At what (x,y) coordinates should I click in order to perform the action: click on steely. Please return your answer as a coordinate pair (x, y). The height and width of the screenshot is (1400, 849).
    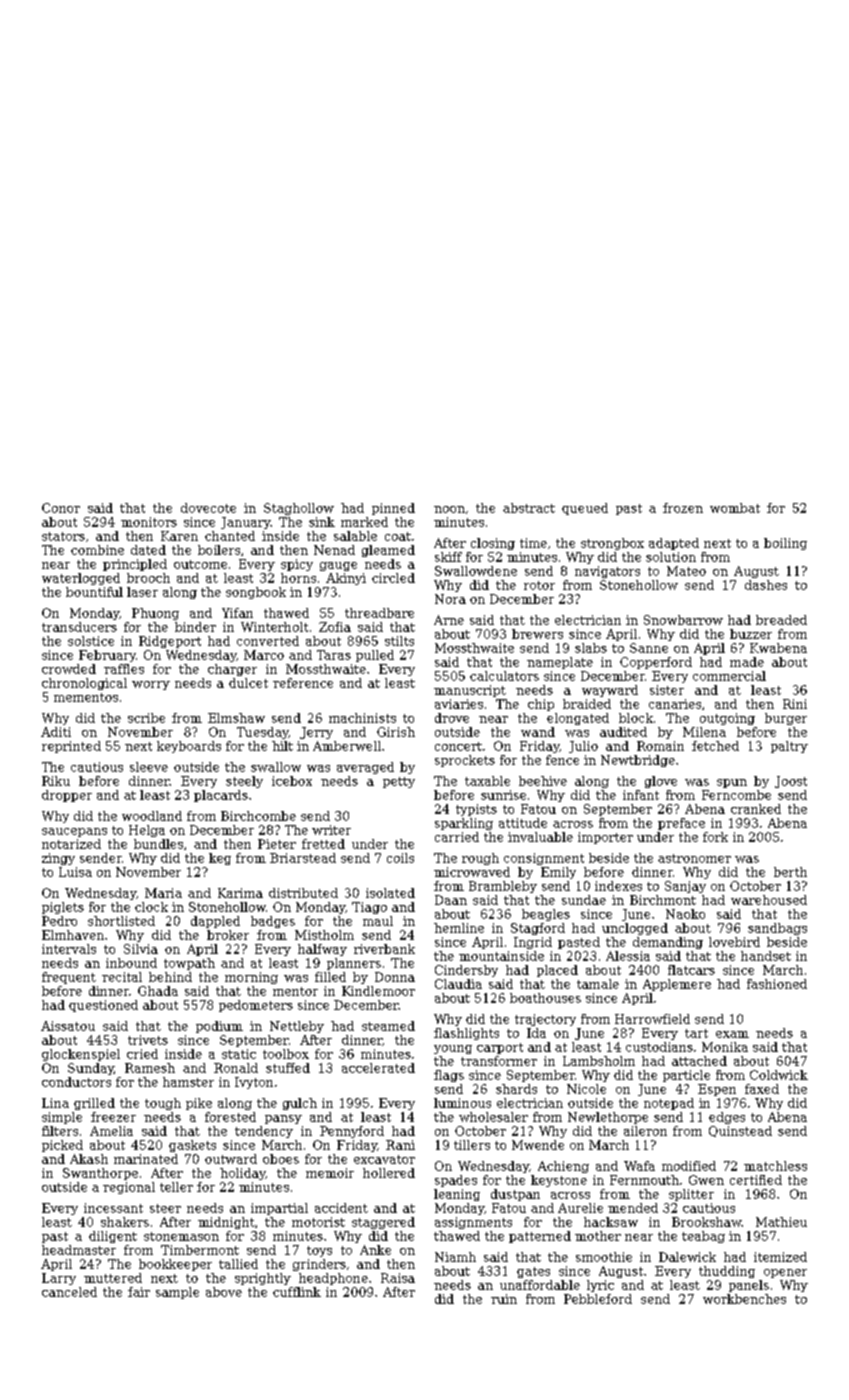
    Looking at the image, I should click on (244, 782).
